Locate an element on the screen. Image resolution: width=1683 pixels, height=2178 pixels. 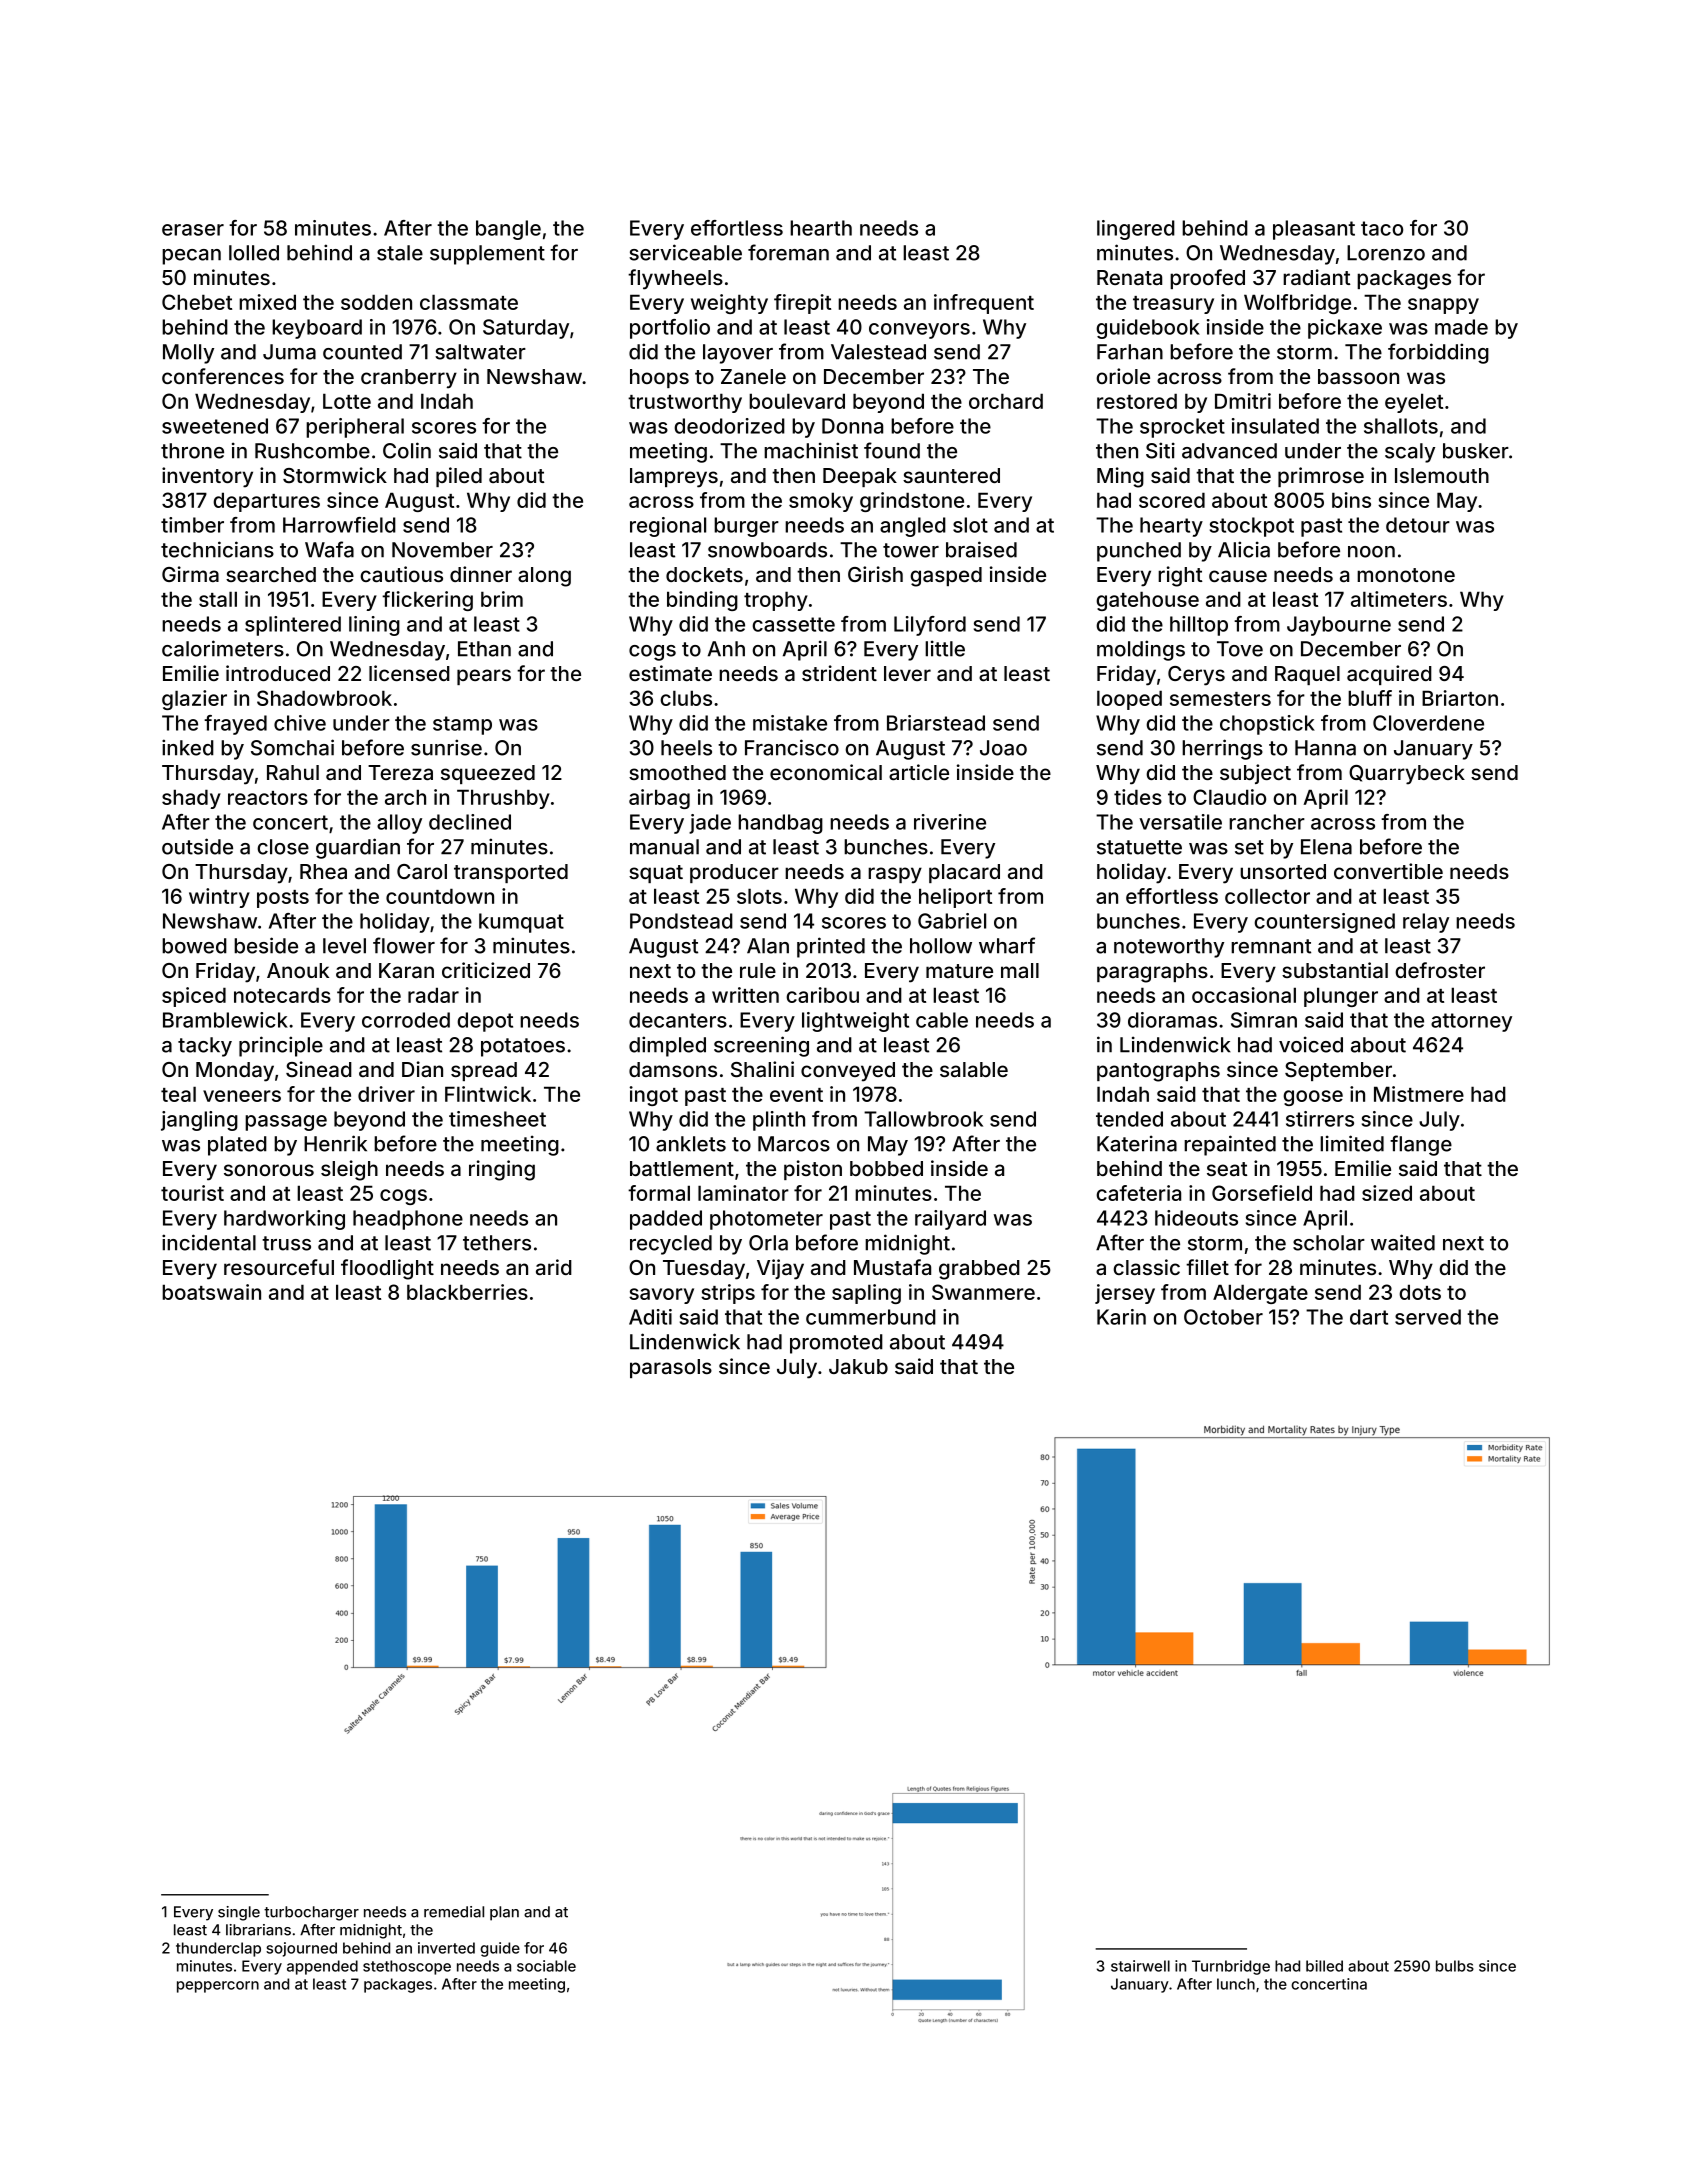
single is located at coordinates (239, 1913).
